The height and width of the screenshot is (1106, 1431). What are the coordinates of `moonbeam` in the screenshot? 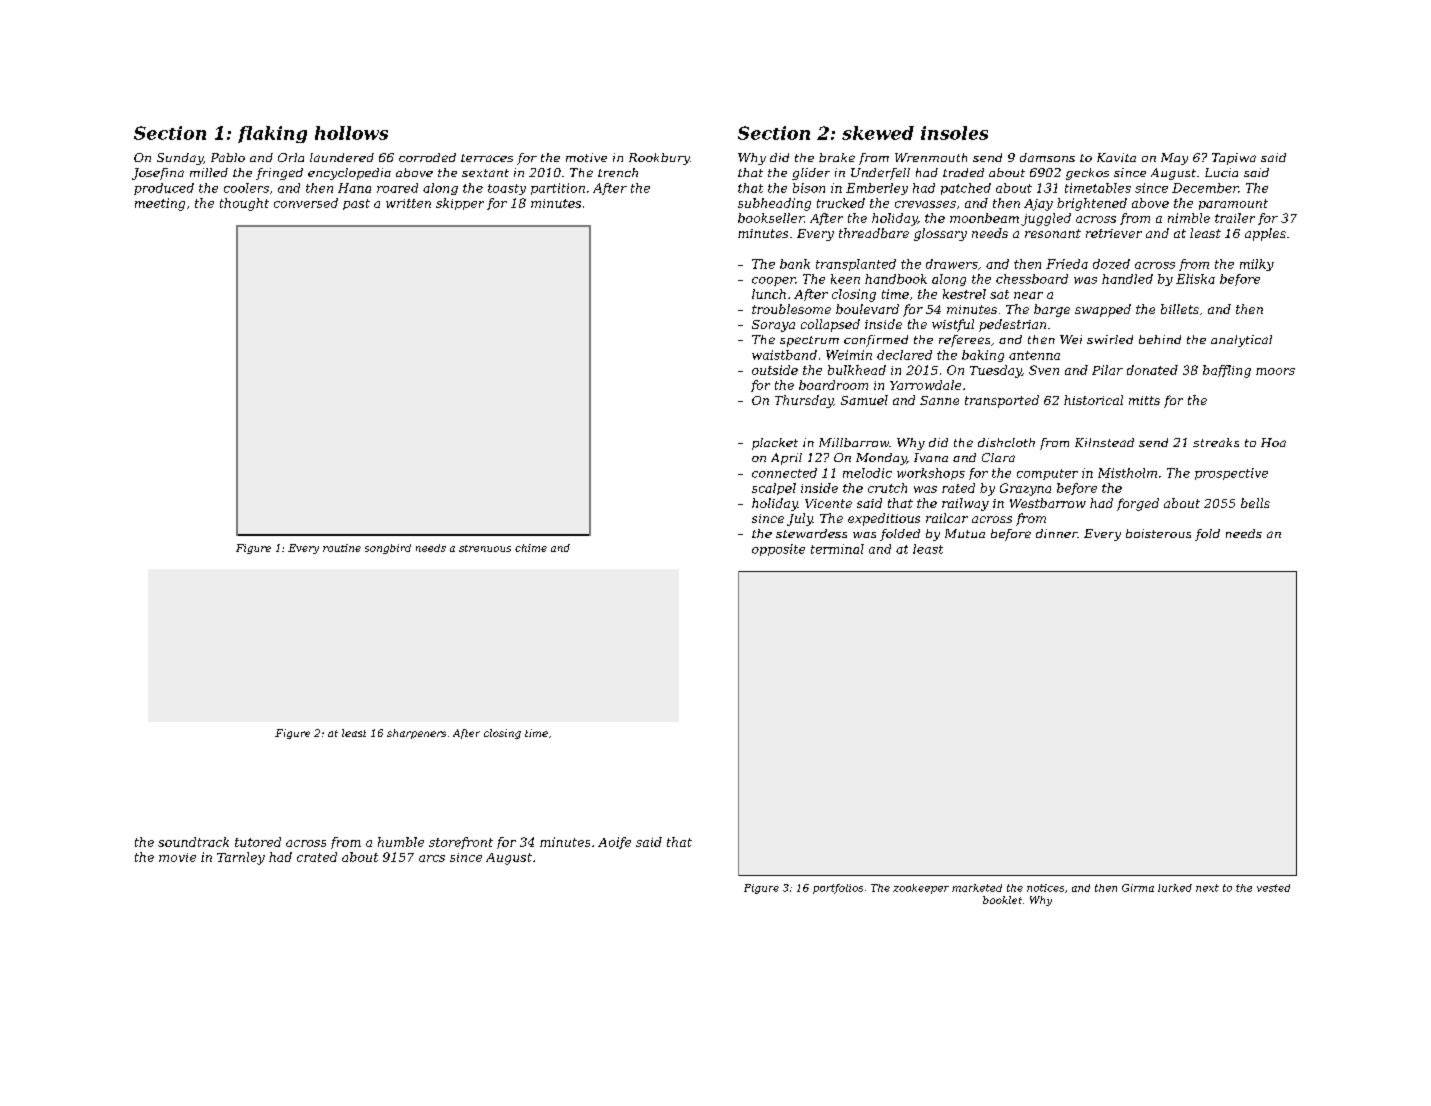 It's located at (984, 218).
